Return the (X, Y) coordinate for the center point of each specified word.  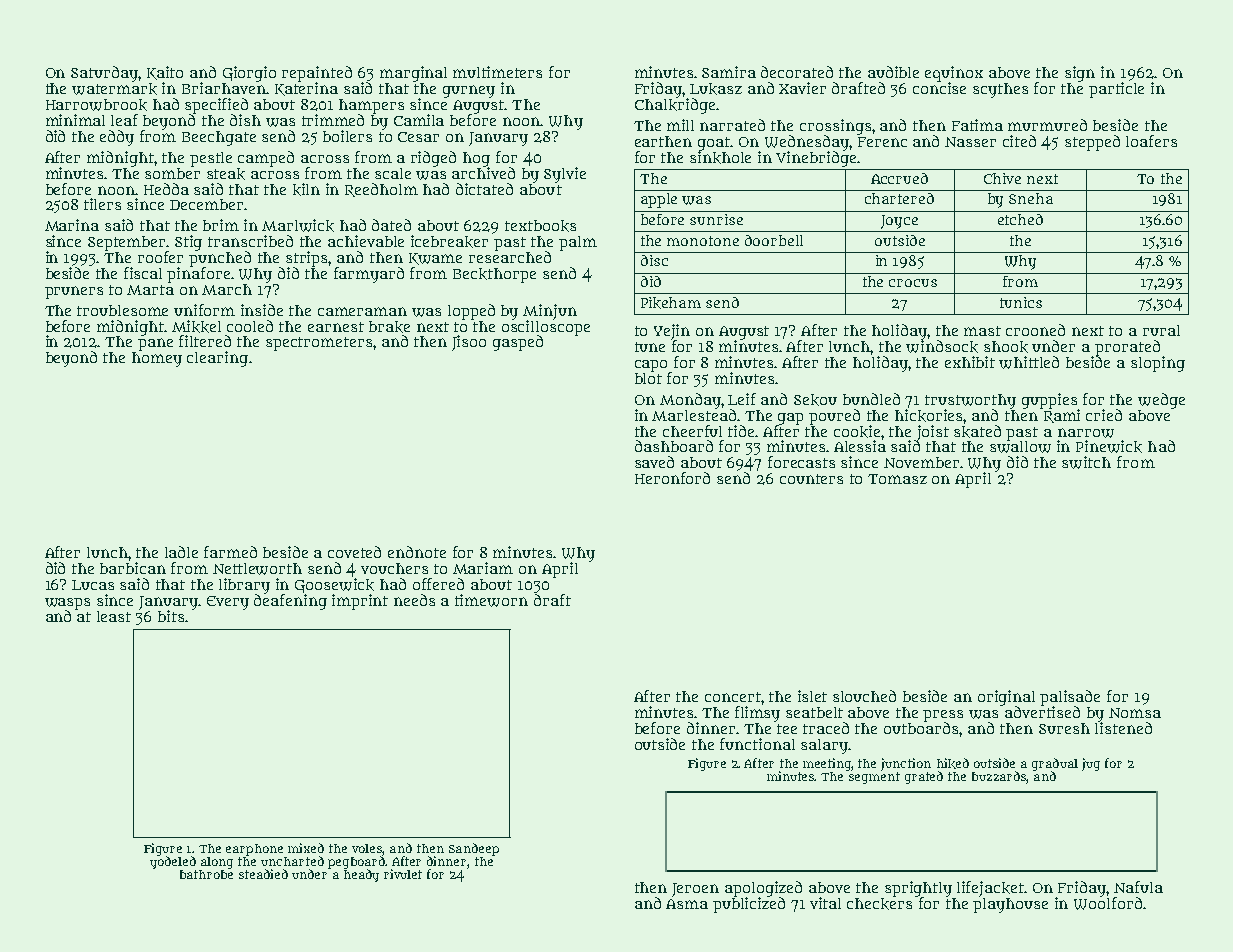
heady (361, 875)
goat (714, 144)
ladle (181, 552)
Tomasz (897, 479)
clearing (217, 359)
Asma (687, 904)
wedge (1161, 401)
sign (1080, 74)
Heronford (672, 478)
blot (648, 378)
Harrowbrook (96, 105)
